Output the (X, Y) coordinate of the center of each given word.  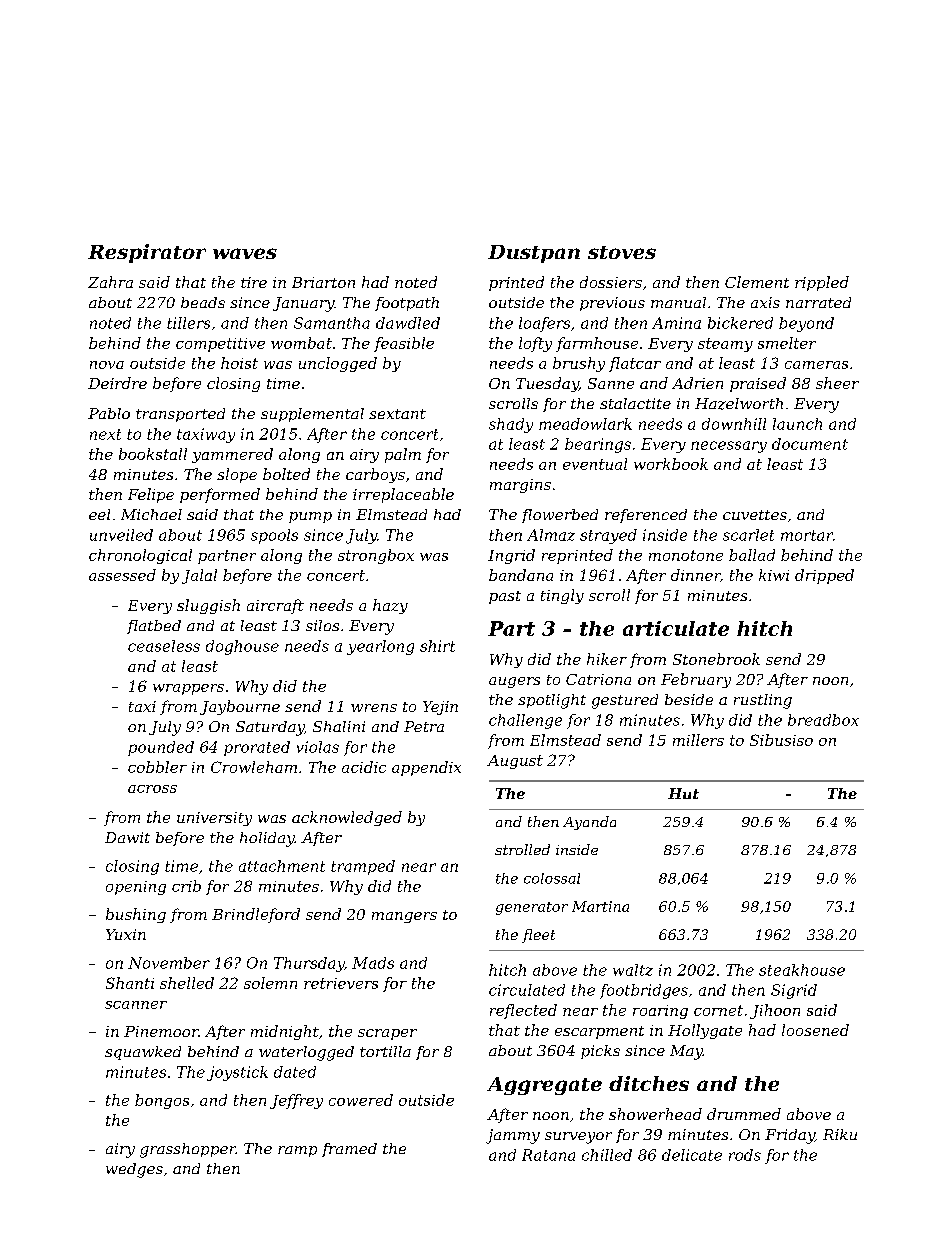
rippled (822, 283)
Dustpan (534, 254)
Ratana (548, 1155)
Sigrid (794, 991)
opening (136, 888)
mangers (404, 917)
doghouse (242, 647)
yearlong (380, 647)
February (696, 680)
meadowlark (585, 424)
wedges (134, 1170)
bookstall (153, 454)
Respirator (147, 253)
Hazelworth (739, 404)
